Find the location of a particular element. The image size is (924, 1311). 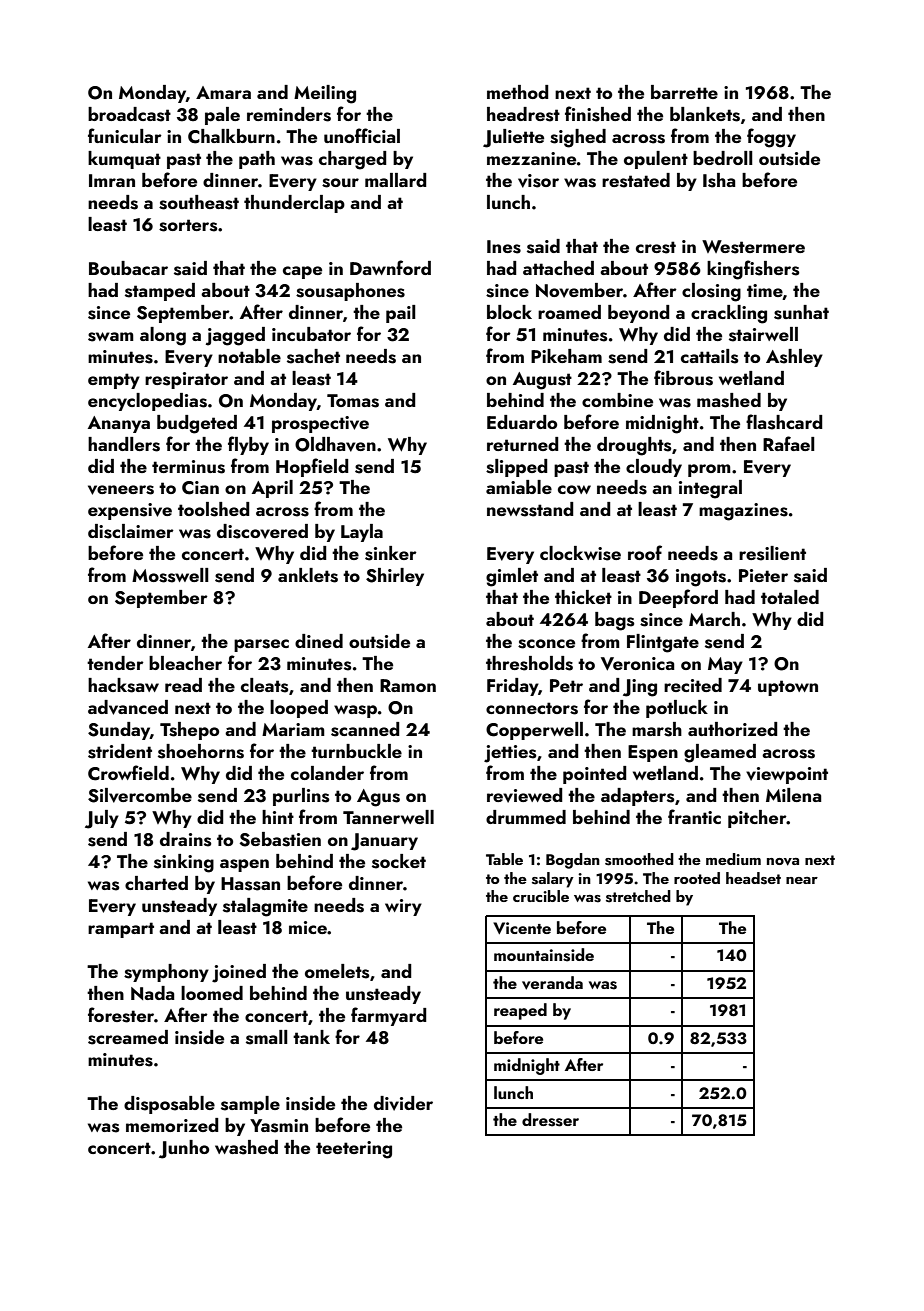

jagged is located at coordinates (235, 336).
